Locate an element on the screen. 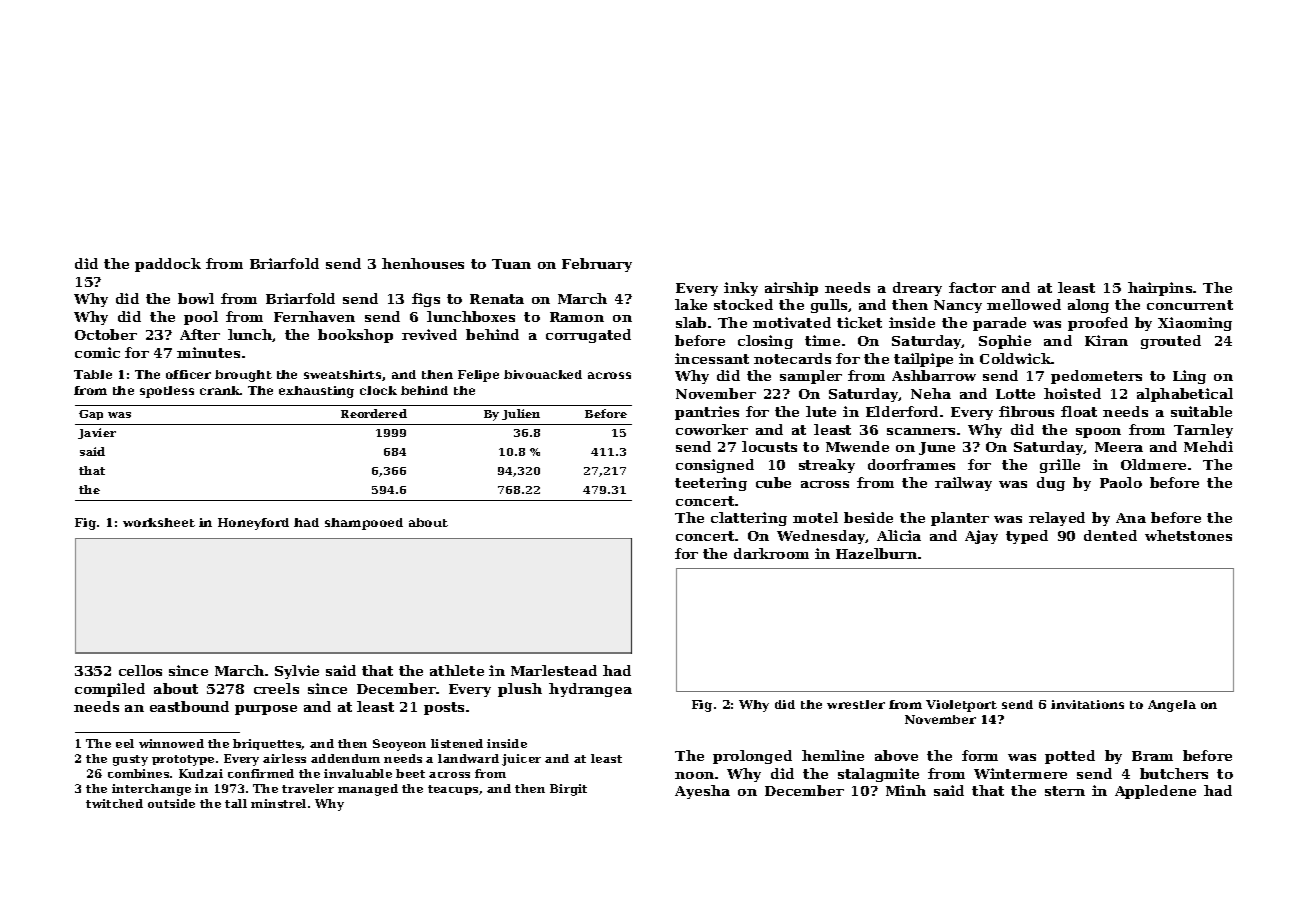  paddock is located at coordinates (168, 265).
